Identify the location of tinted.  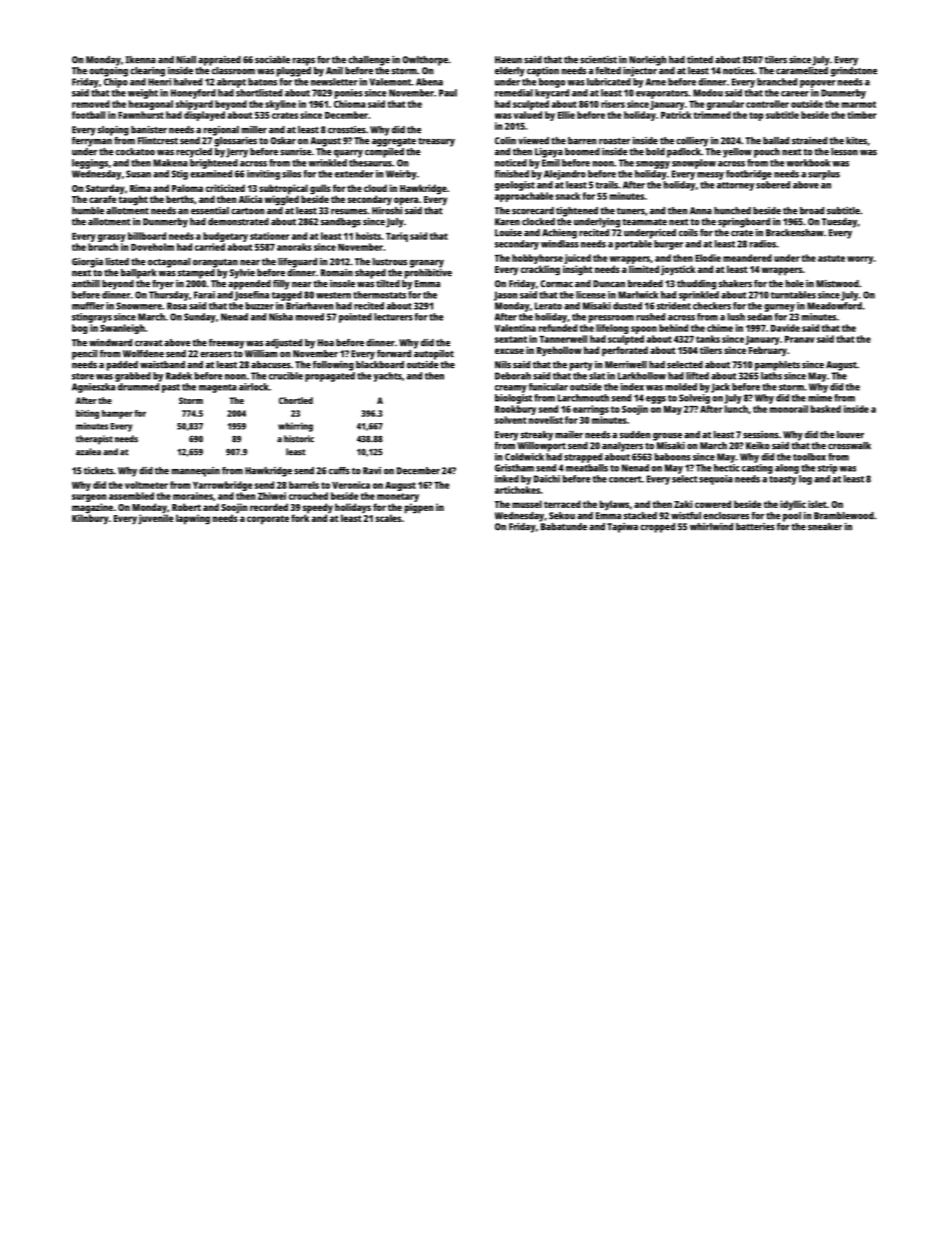
(700, 60).
